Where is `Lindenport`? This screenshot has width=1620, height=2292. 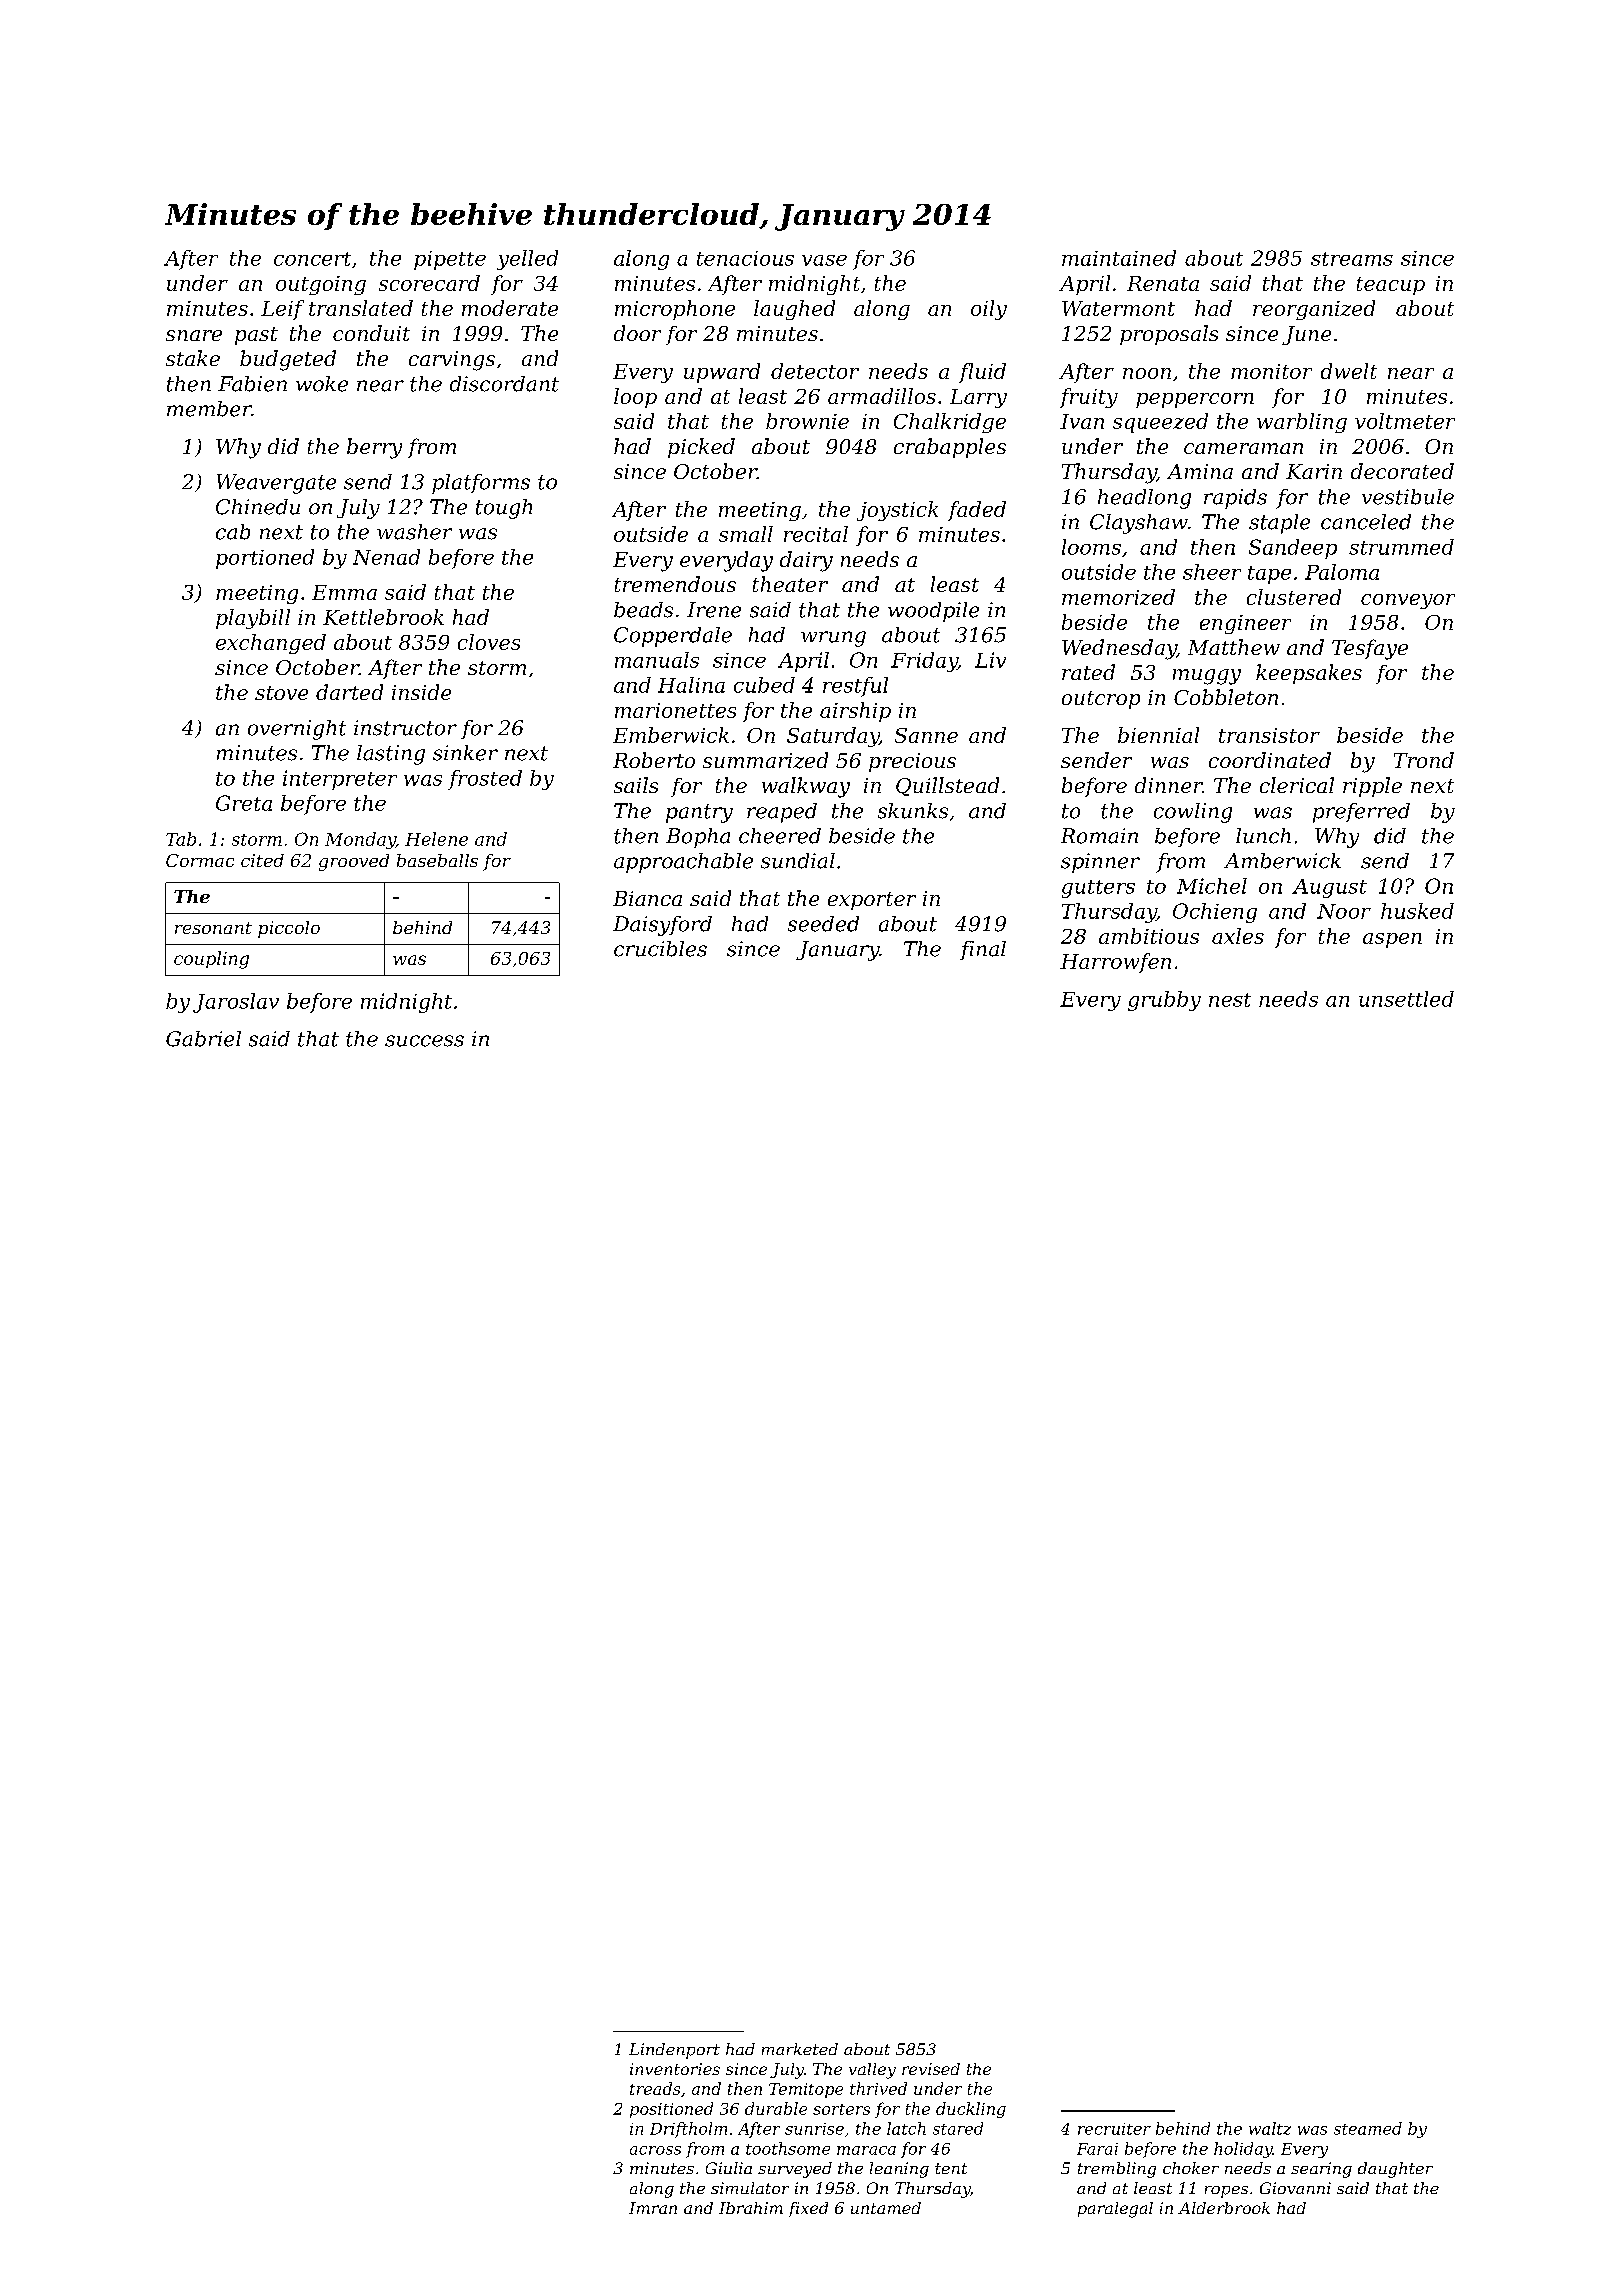
Lindenport is located at coordinates (674, 2051).
